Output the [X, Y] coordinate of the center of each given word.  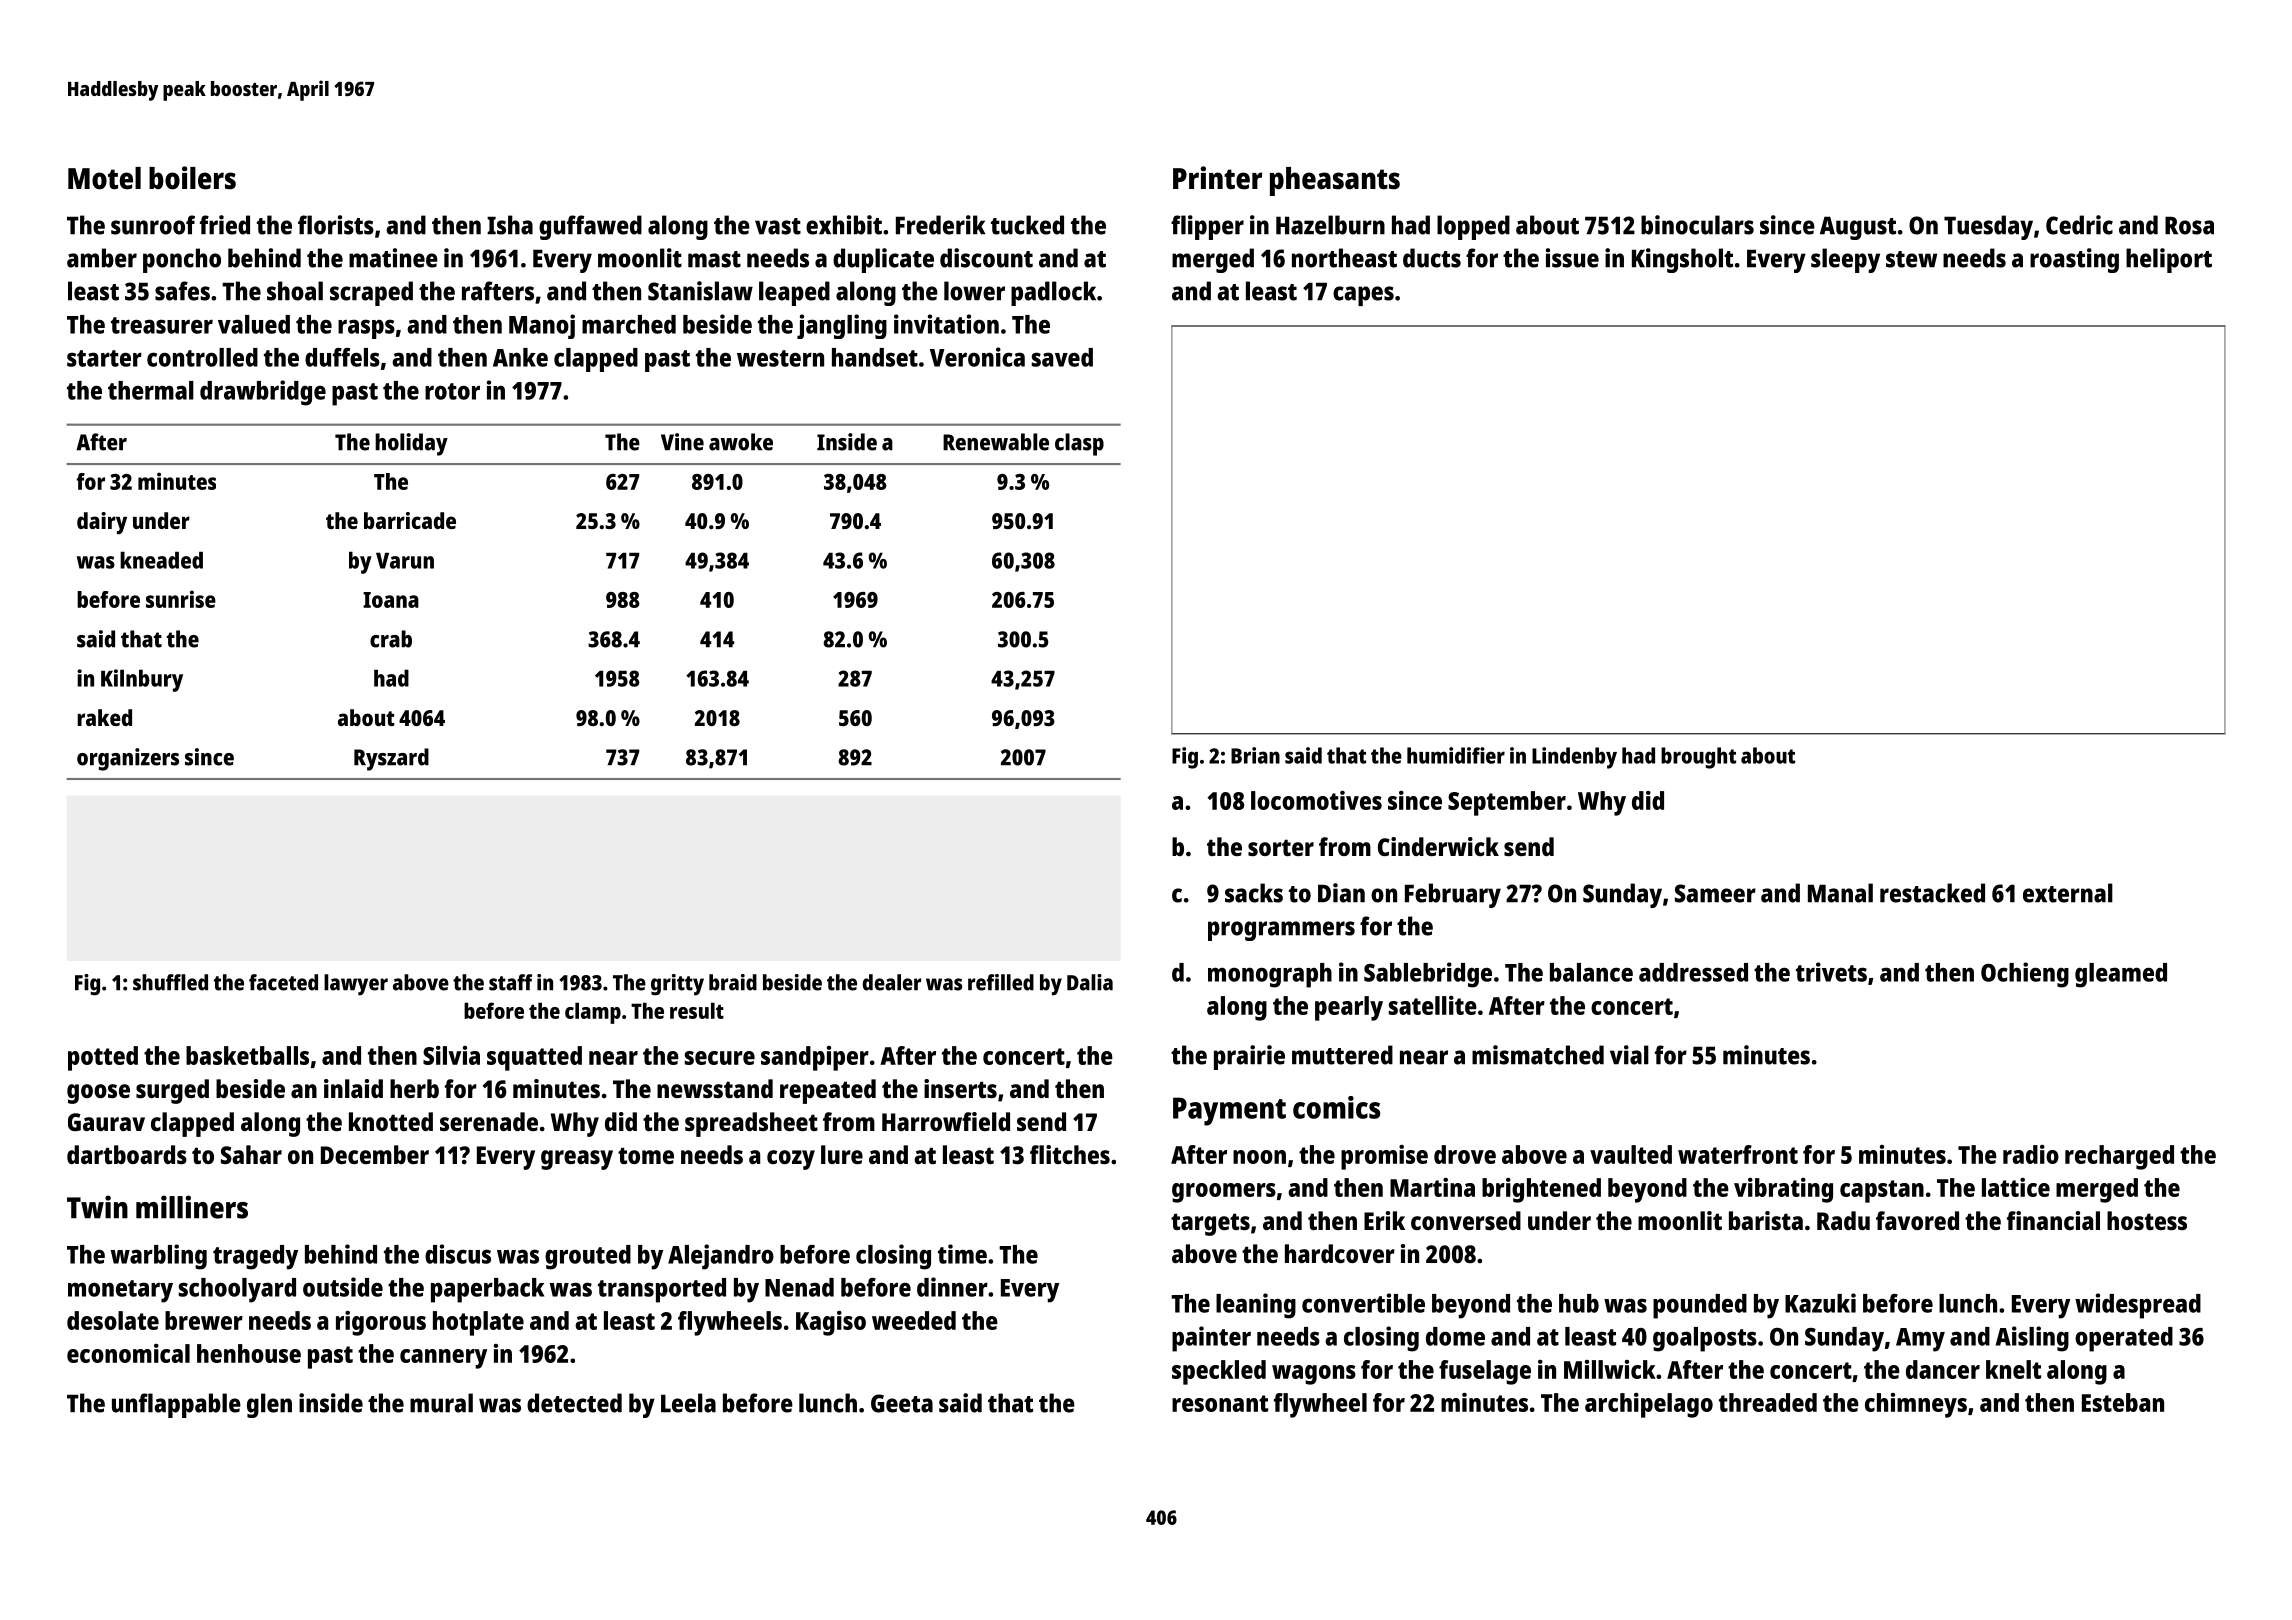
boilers [192, 178]
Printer [1217, 178]
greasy [577, 1160]
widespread [2138, 1306]
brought [1698, 758]
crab [391, 639]
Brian [1255, 755]
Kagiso [831, 1323]
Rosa [2189, 225]
